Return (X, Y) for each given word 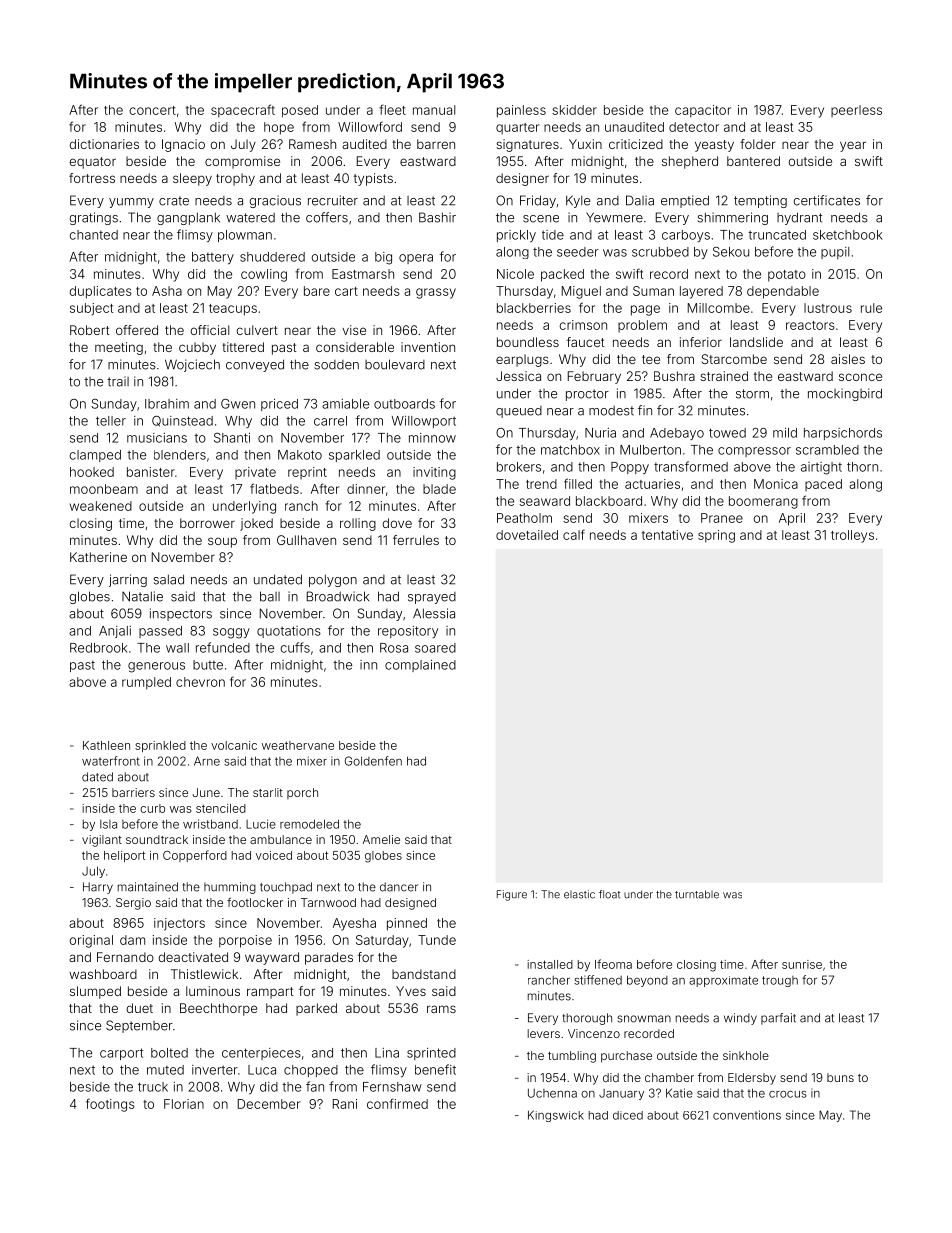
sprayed (432, 598)
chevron (200, 682)
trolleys (852, 536)
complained (420, 666)
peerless (856, 111)
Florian (184, 1104)
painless (521, 111)
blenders (180, 455)
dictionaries (104, 144)
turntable (697, 894)
